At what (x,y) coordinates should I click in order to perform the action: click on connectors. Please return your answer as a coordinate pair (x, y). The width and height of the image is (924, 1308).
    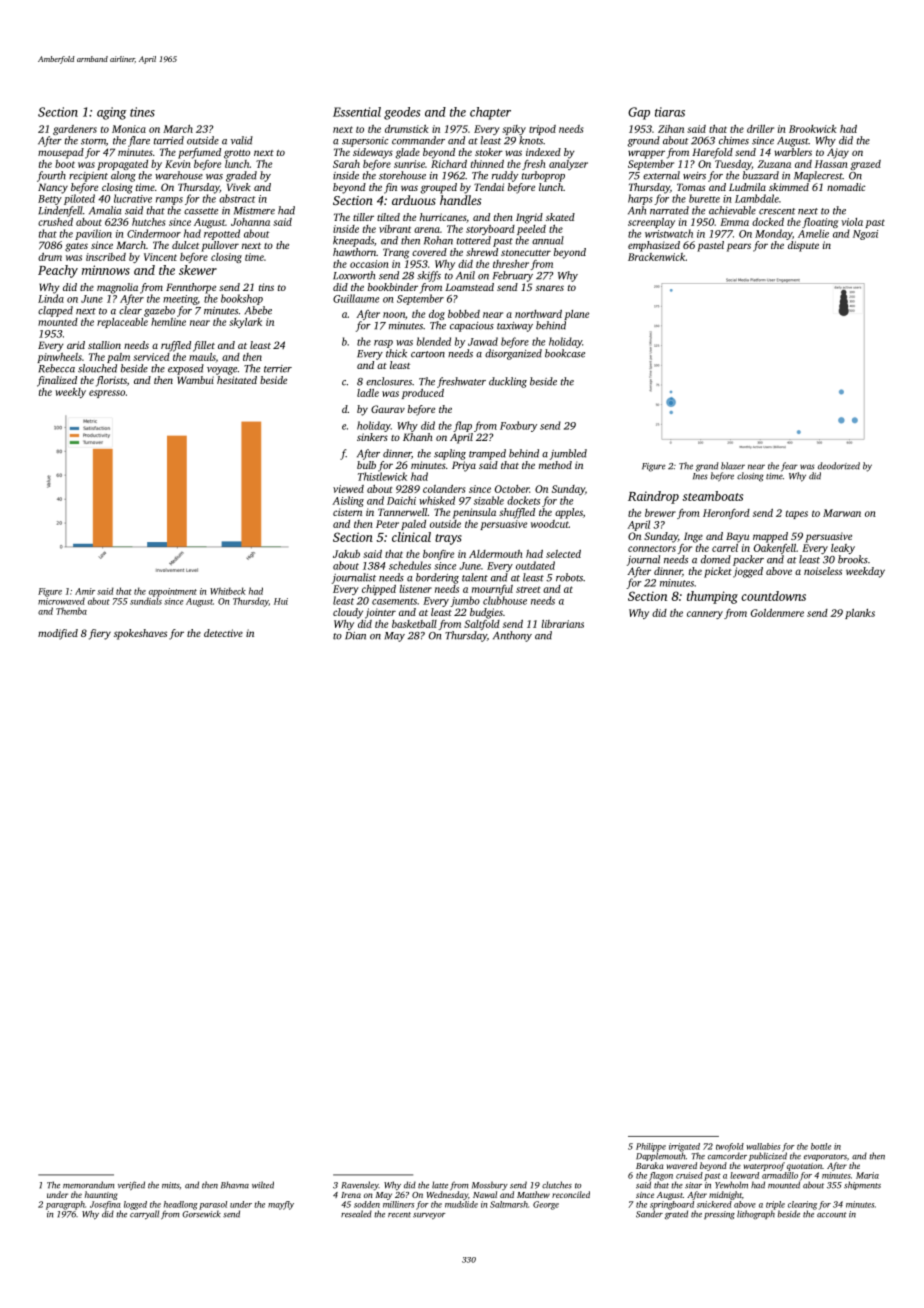
    Looking at the image, I should click on (652, 548).
